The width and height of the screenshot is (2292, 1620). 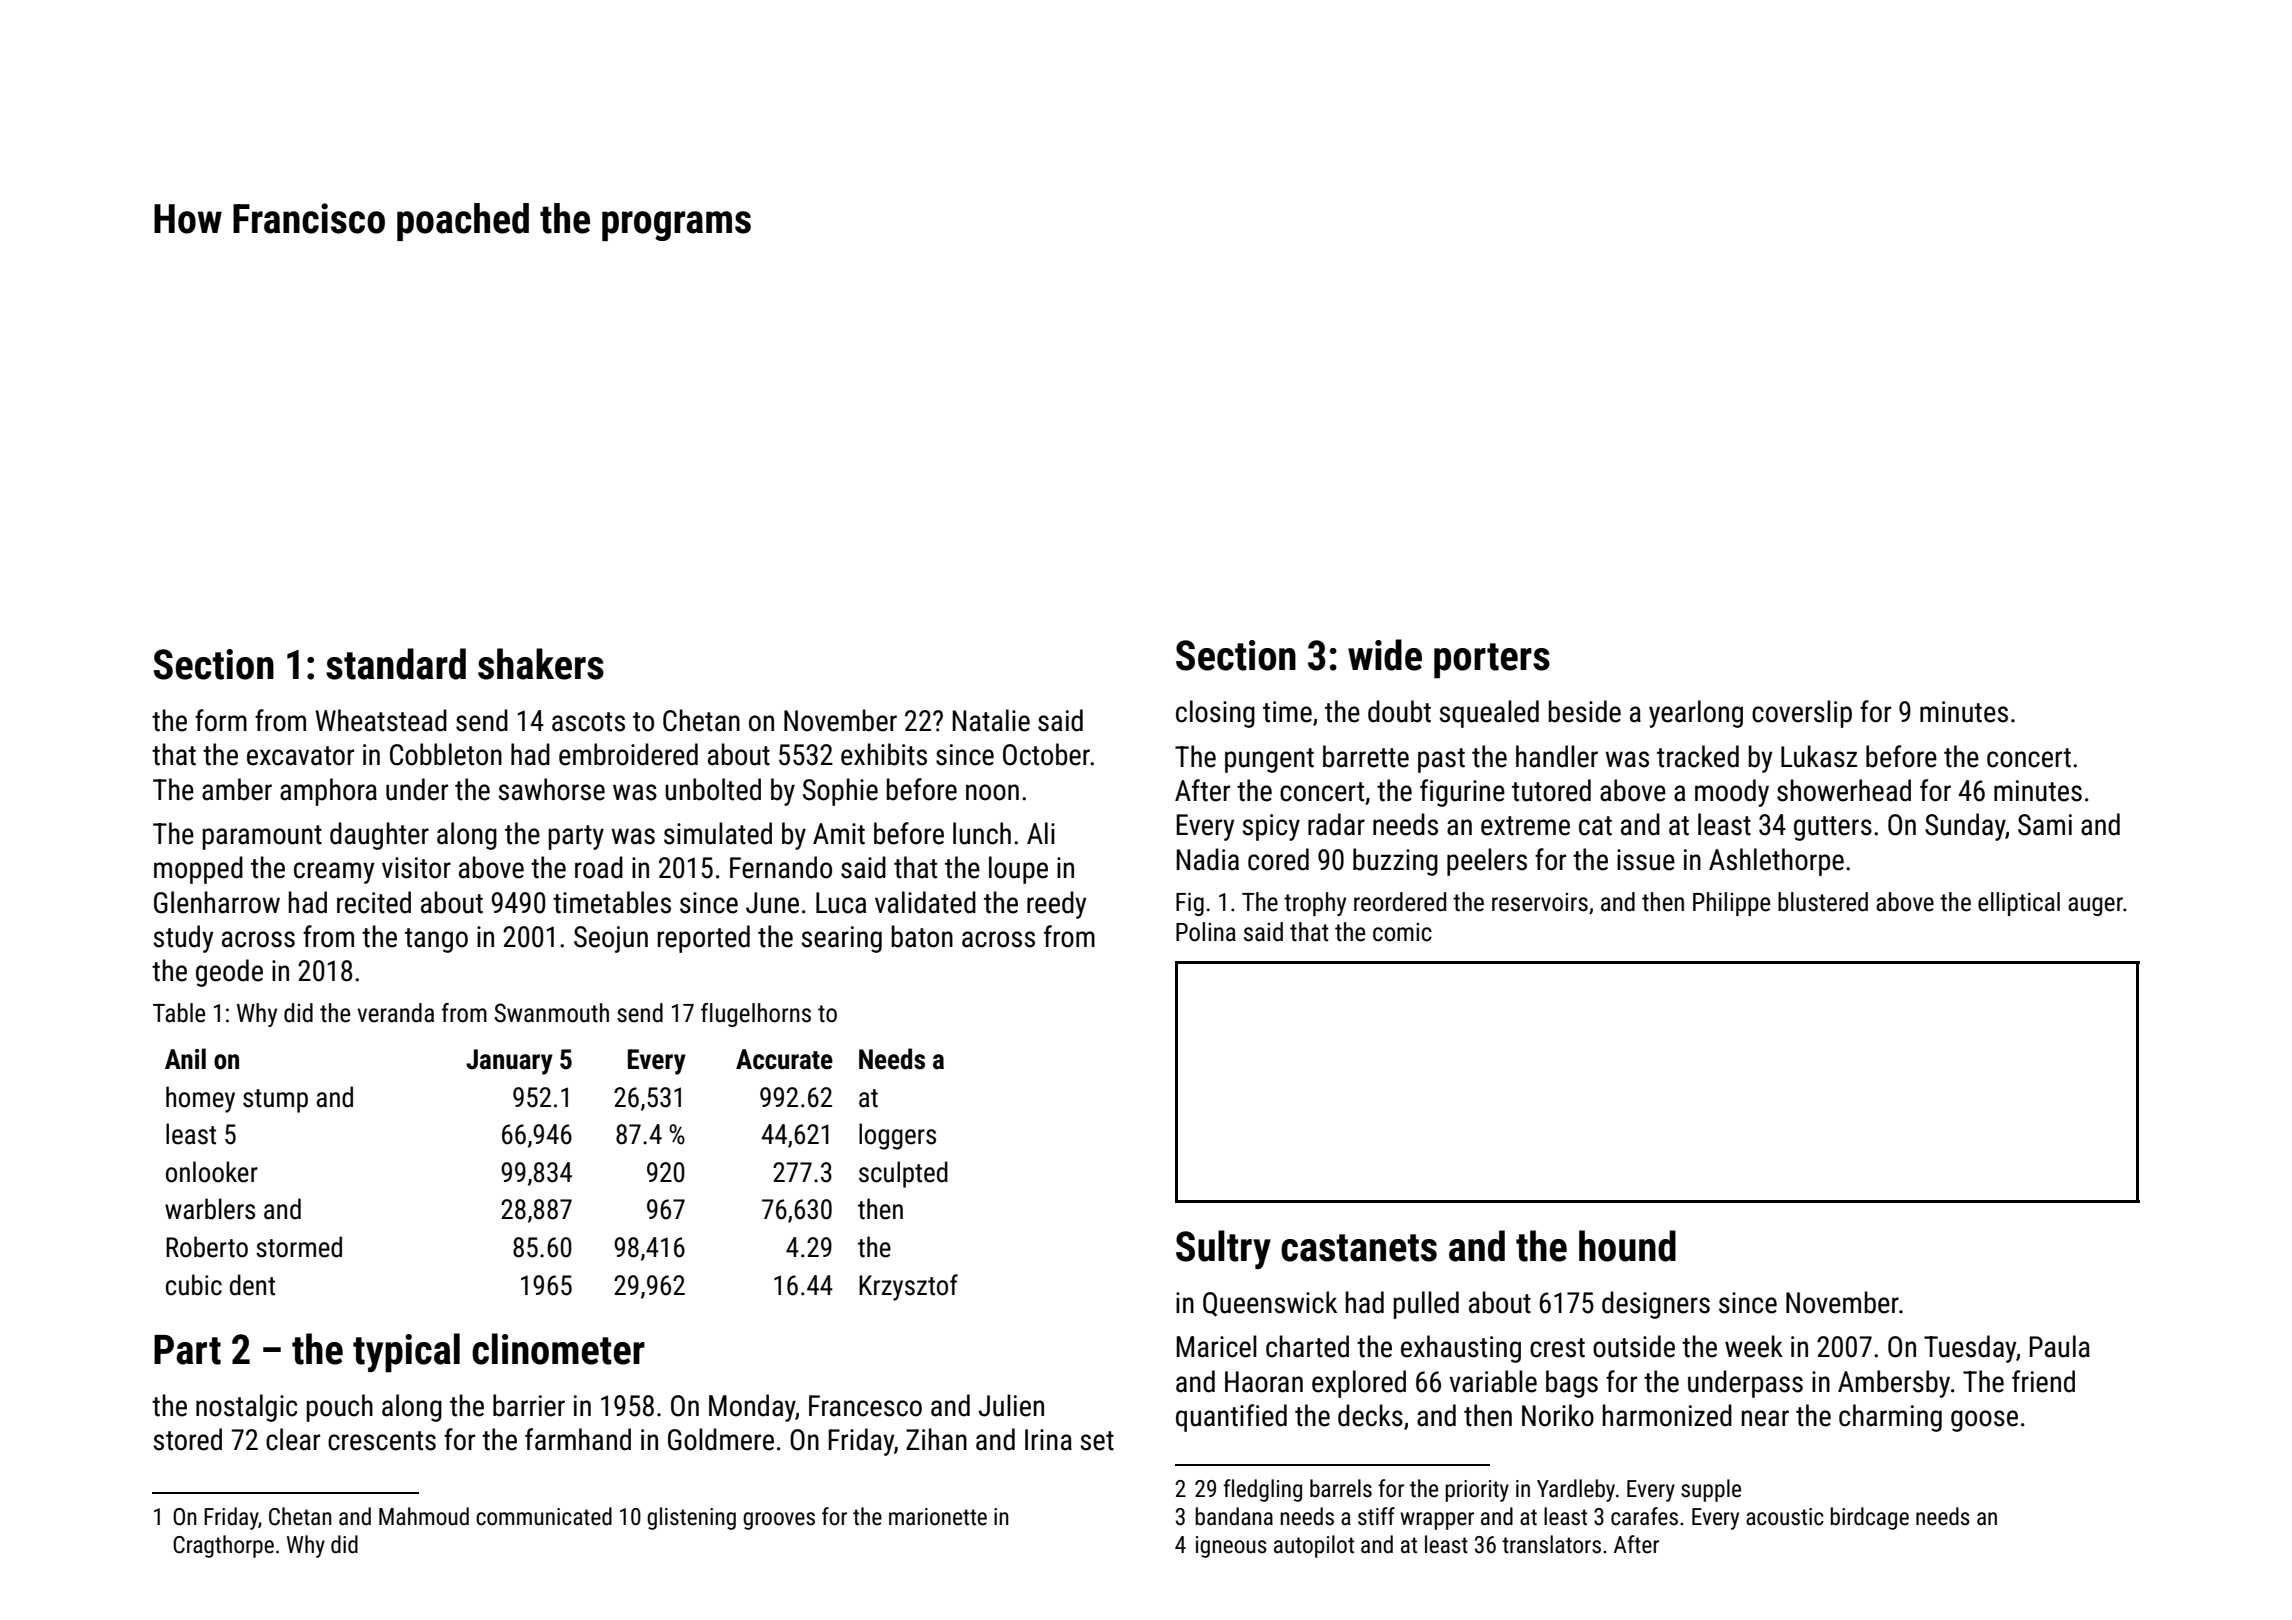 What do you see at coordinates (1271, 827) in the screenshot?
I see `spicy` at bounding box center [1271, 827].
